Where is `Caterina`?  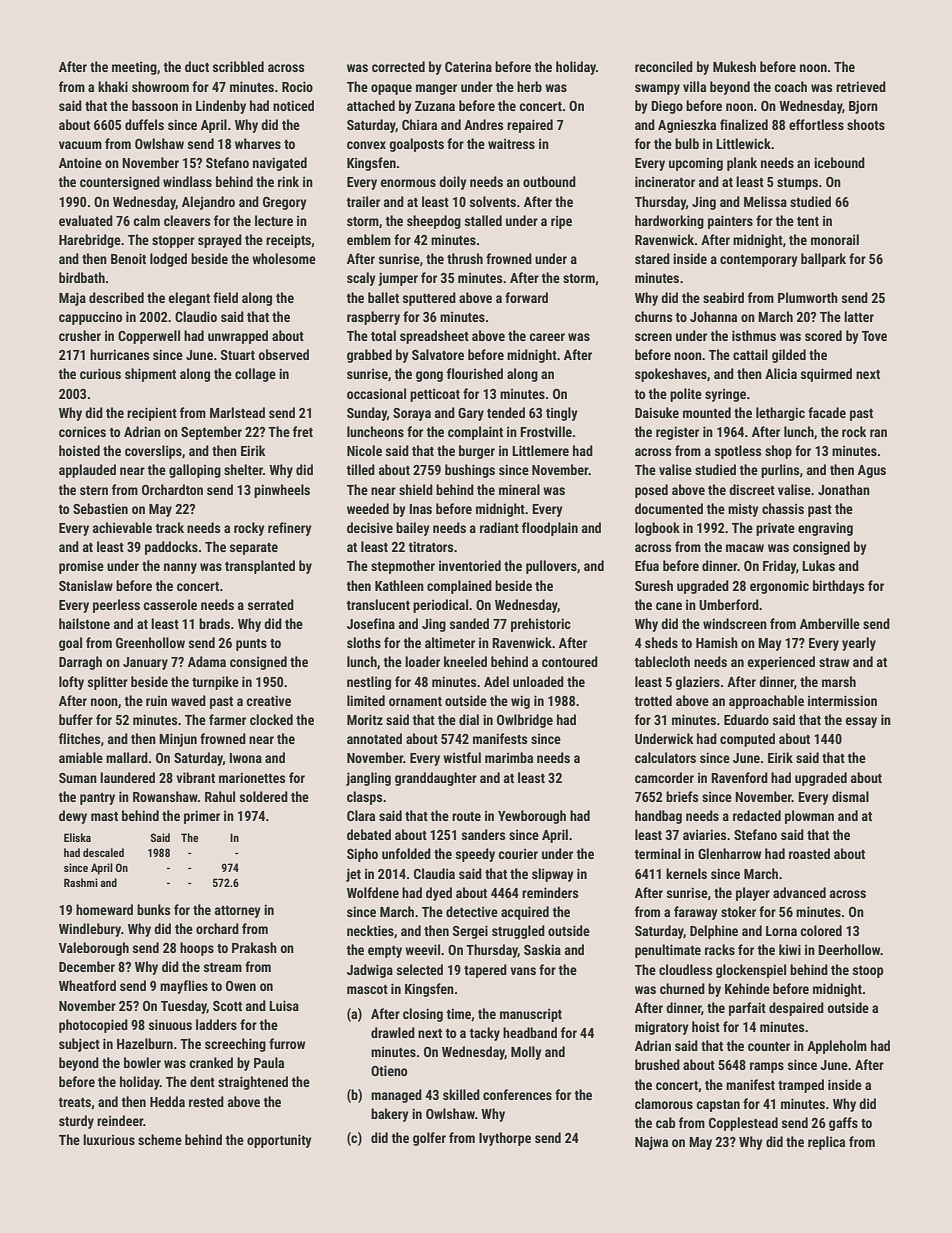
Caterina is located at coordinates (468, 66).
